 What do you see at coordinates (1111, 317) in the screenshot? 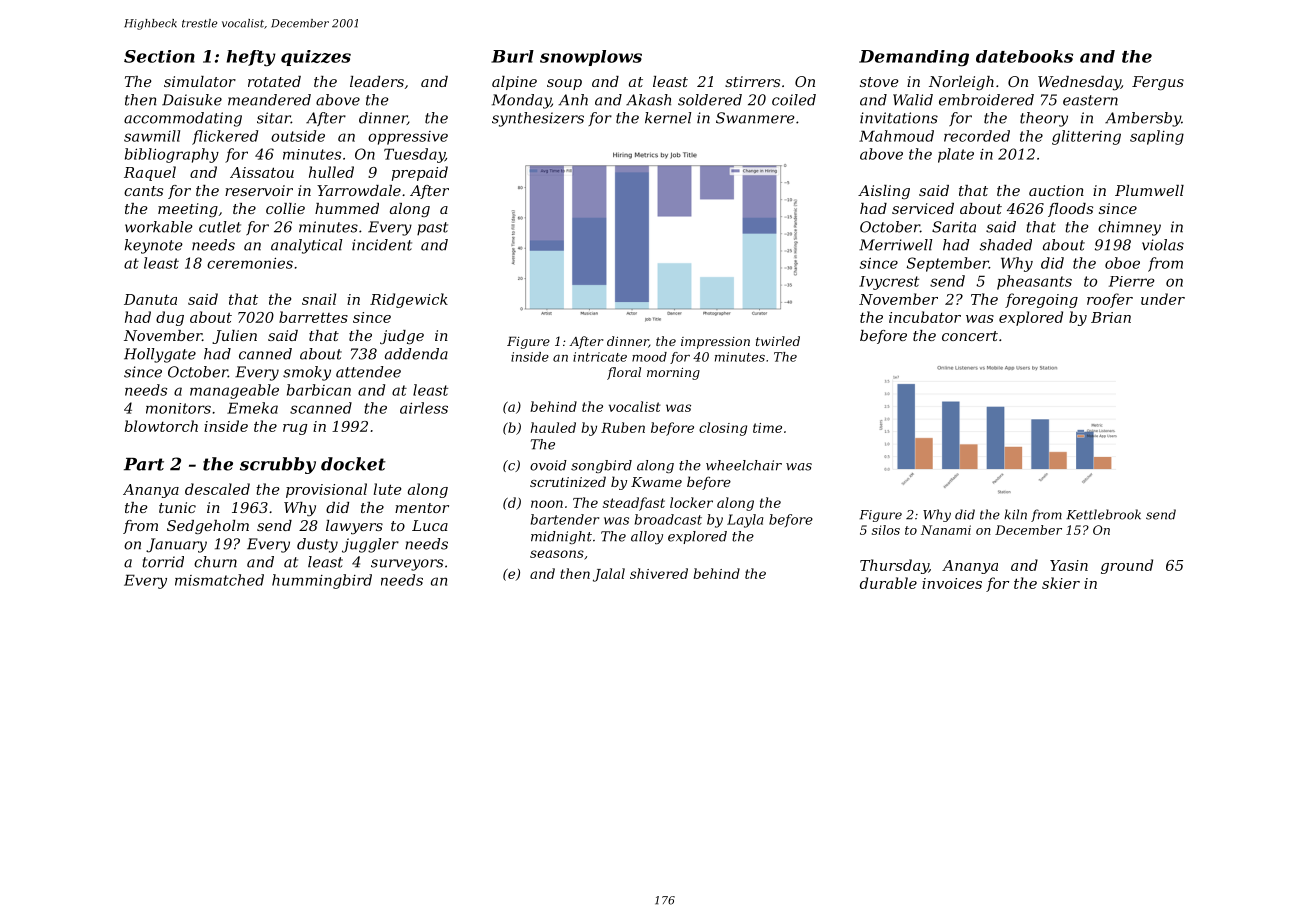
I see `Brian` at bounding box center [1111, 317].
